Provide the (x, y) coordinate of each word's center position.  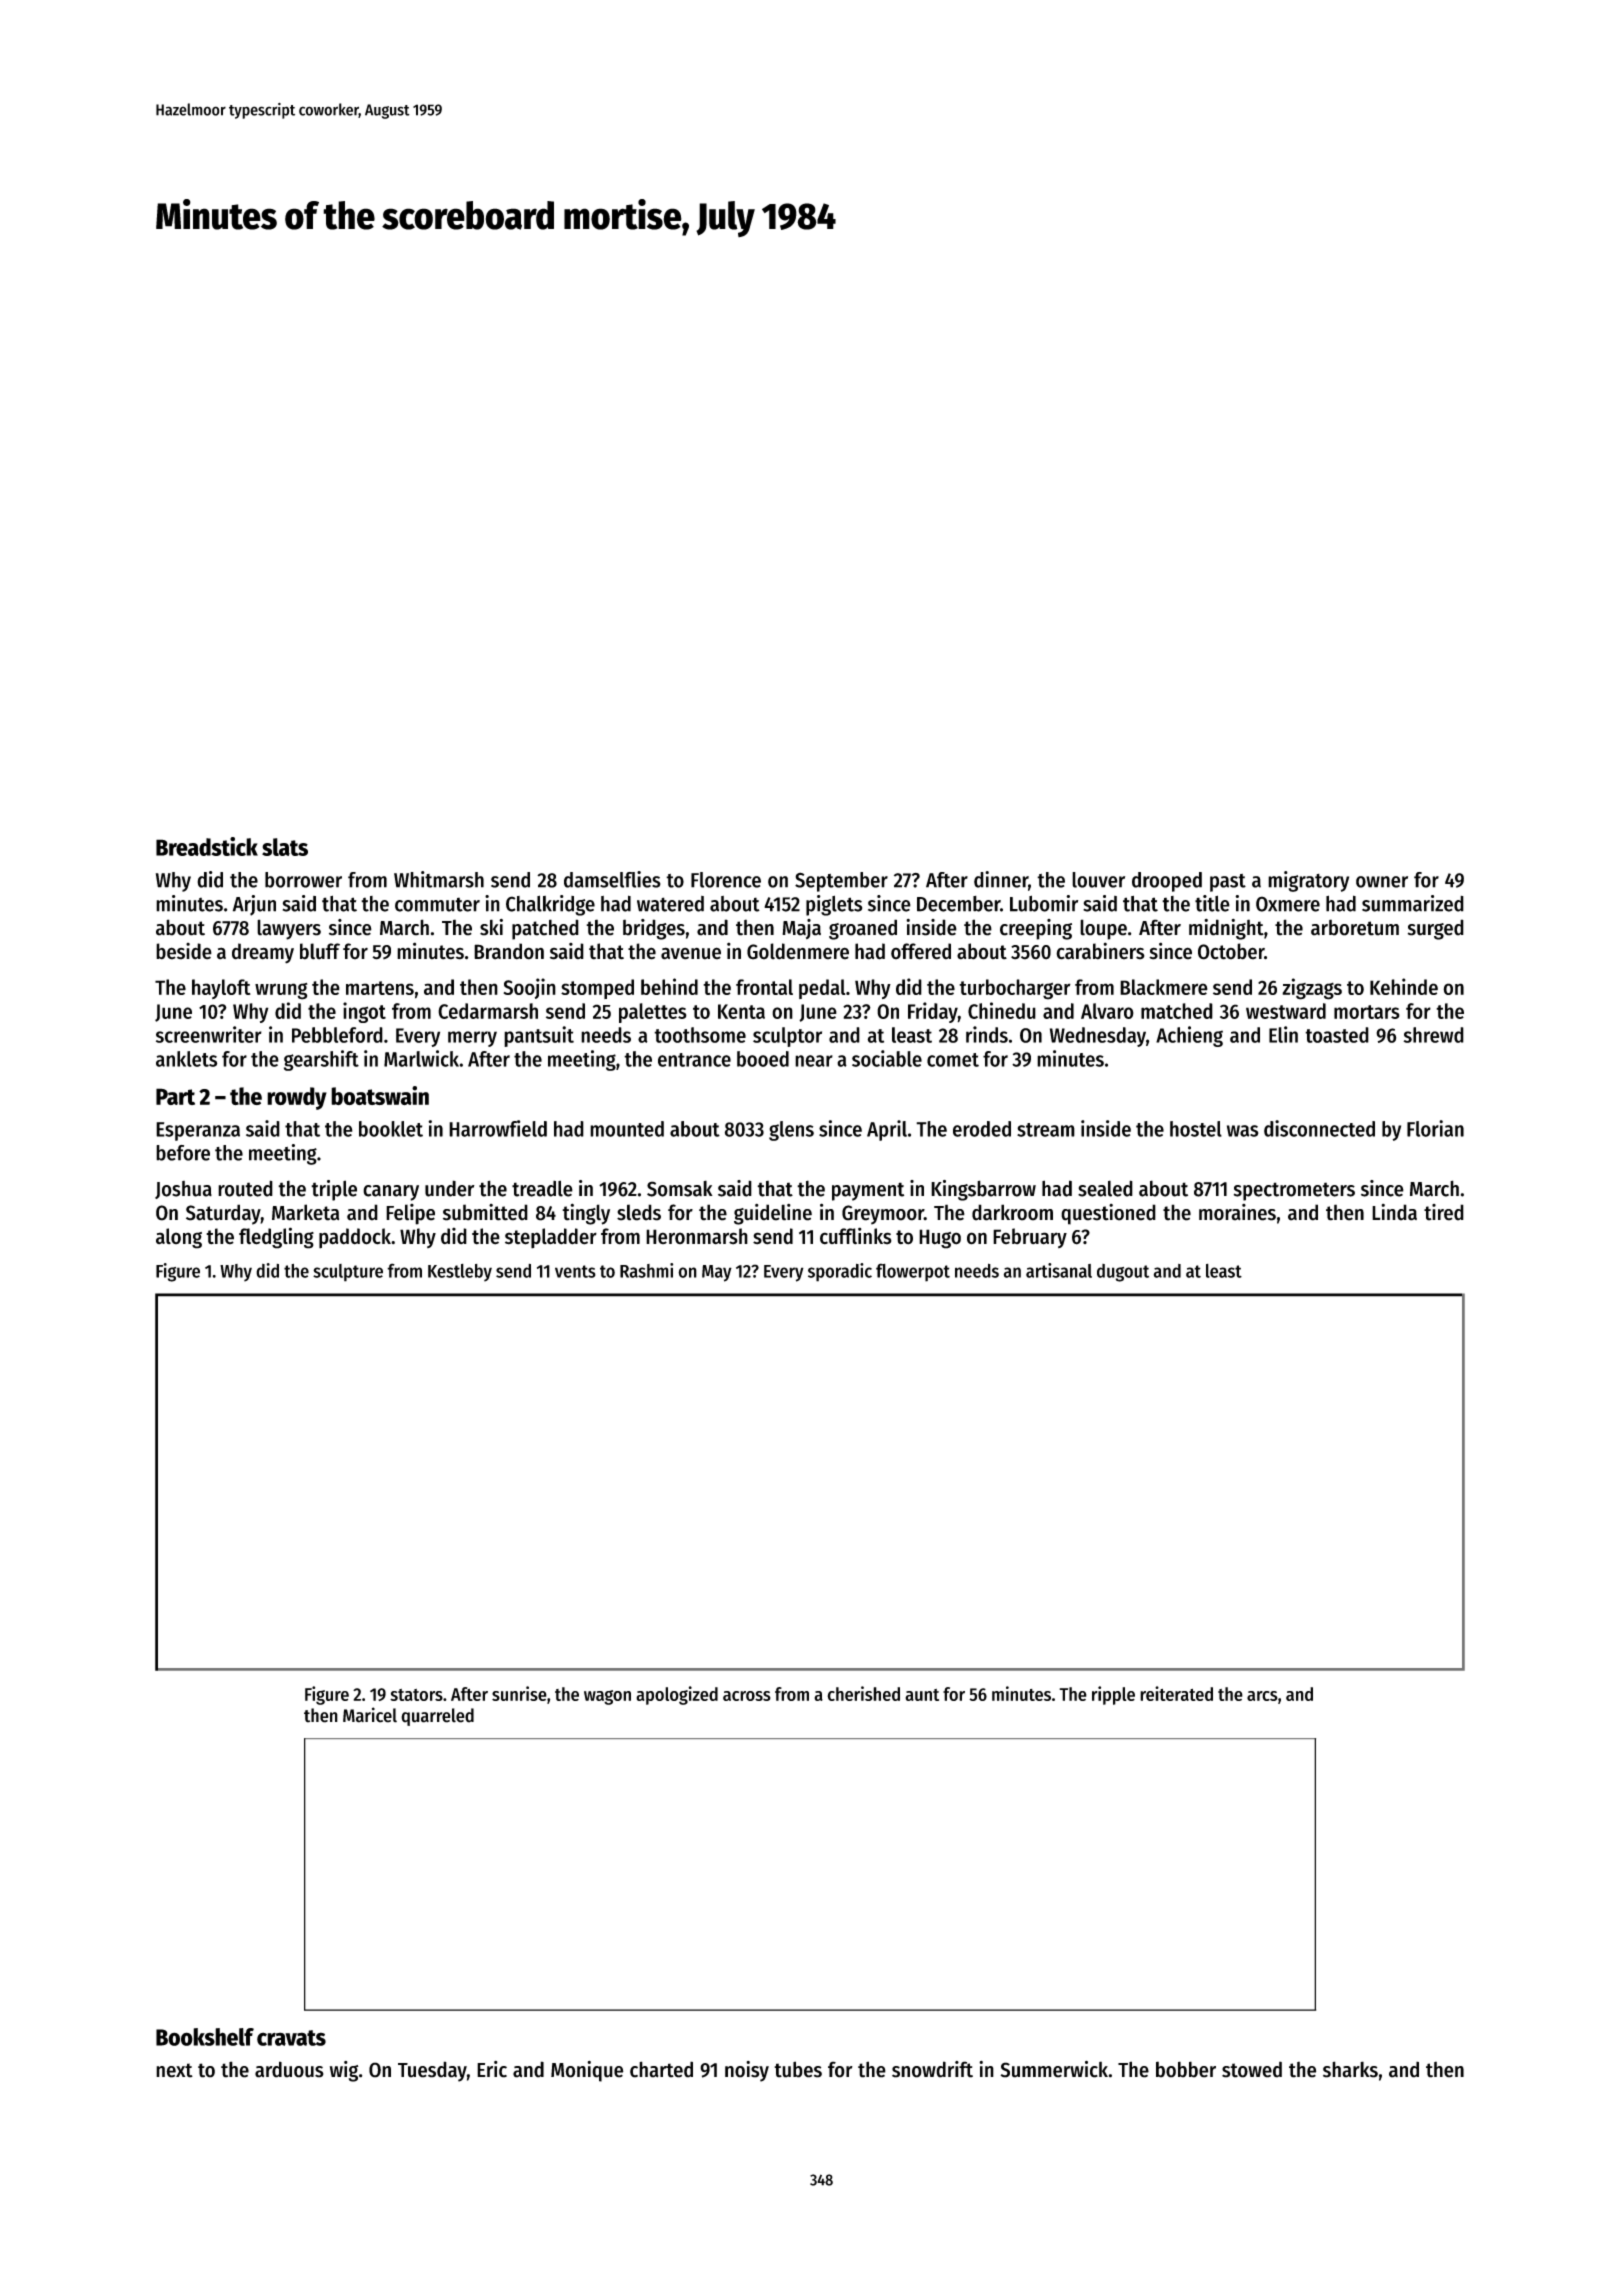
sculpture (348, 1273)
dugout (1123, 1273)
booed (763, 1059)
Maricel (370, 1715)
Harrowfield (498, 1128)
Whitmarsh (439, 879)
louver (1098, 880)
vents (575, 1271)
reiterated (1176, 1693)
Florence (726, 880)
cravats (291, 2038)
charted (661, 2069)
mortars (1367, 1012)
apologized (677, 1695)
